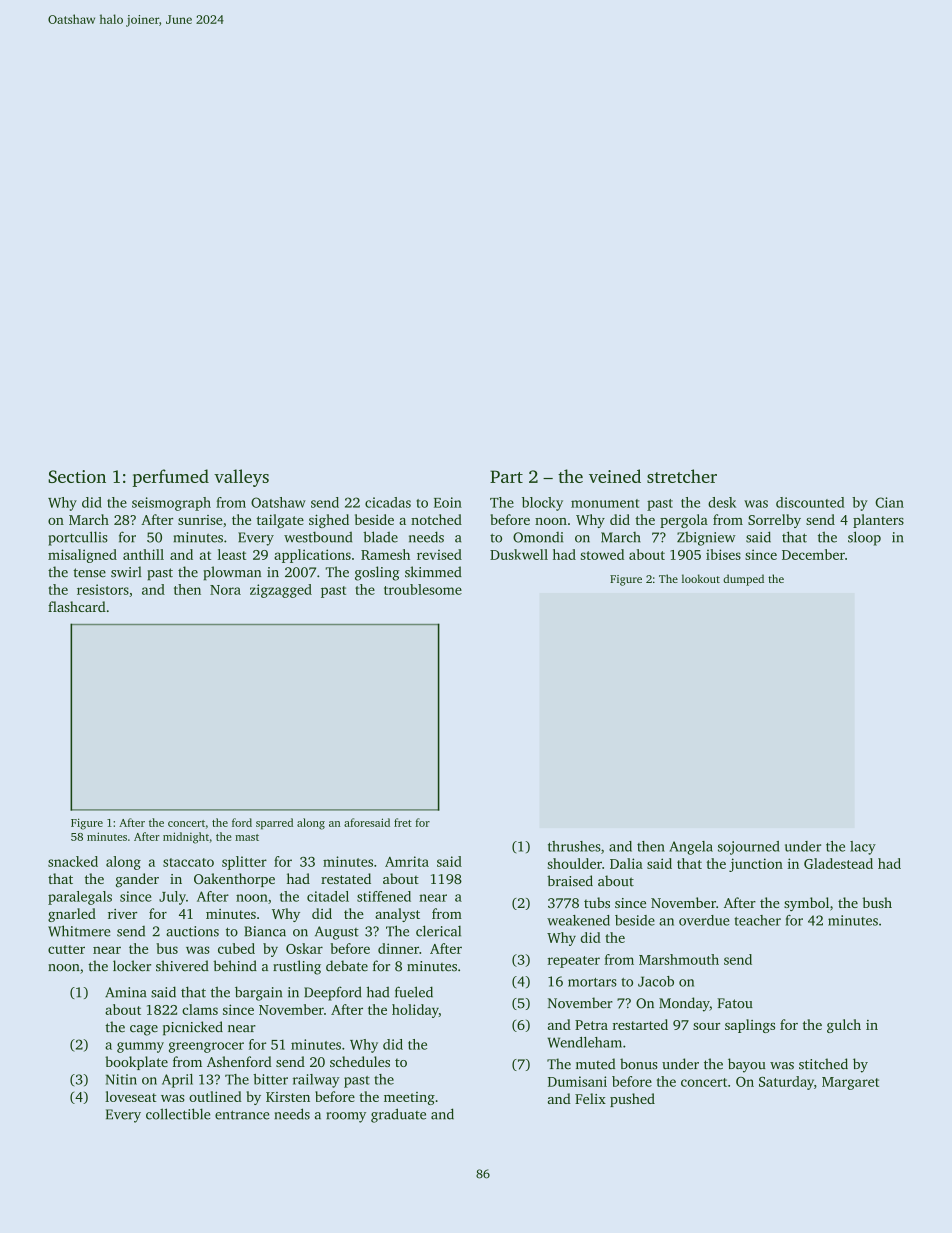 The width and height of the image is (952, 1233). What do you see at coordinates (77, 476) in the image?
I see `Section` at bounding box center [77, 476].
